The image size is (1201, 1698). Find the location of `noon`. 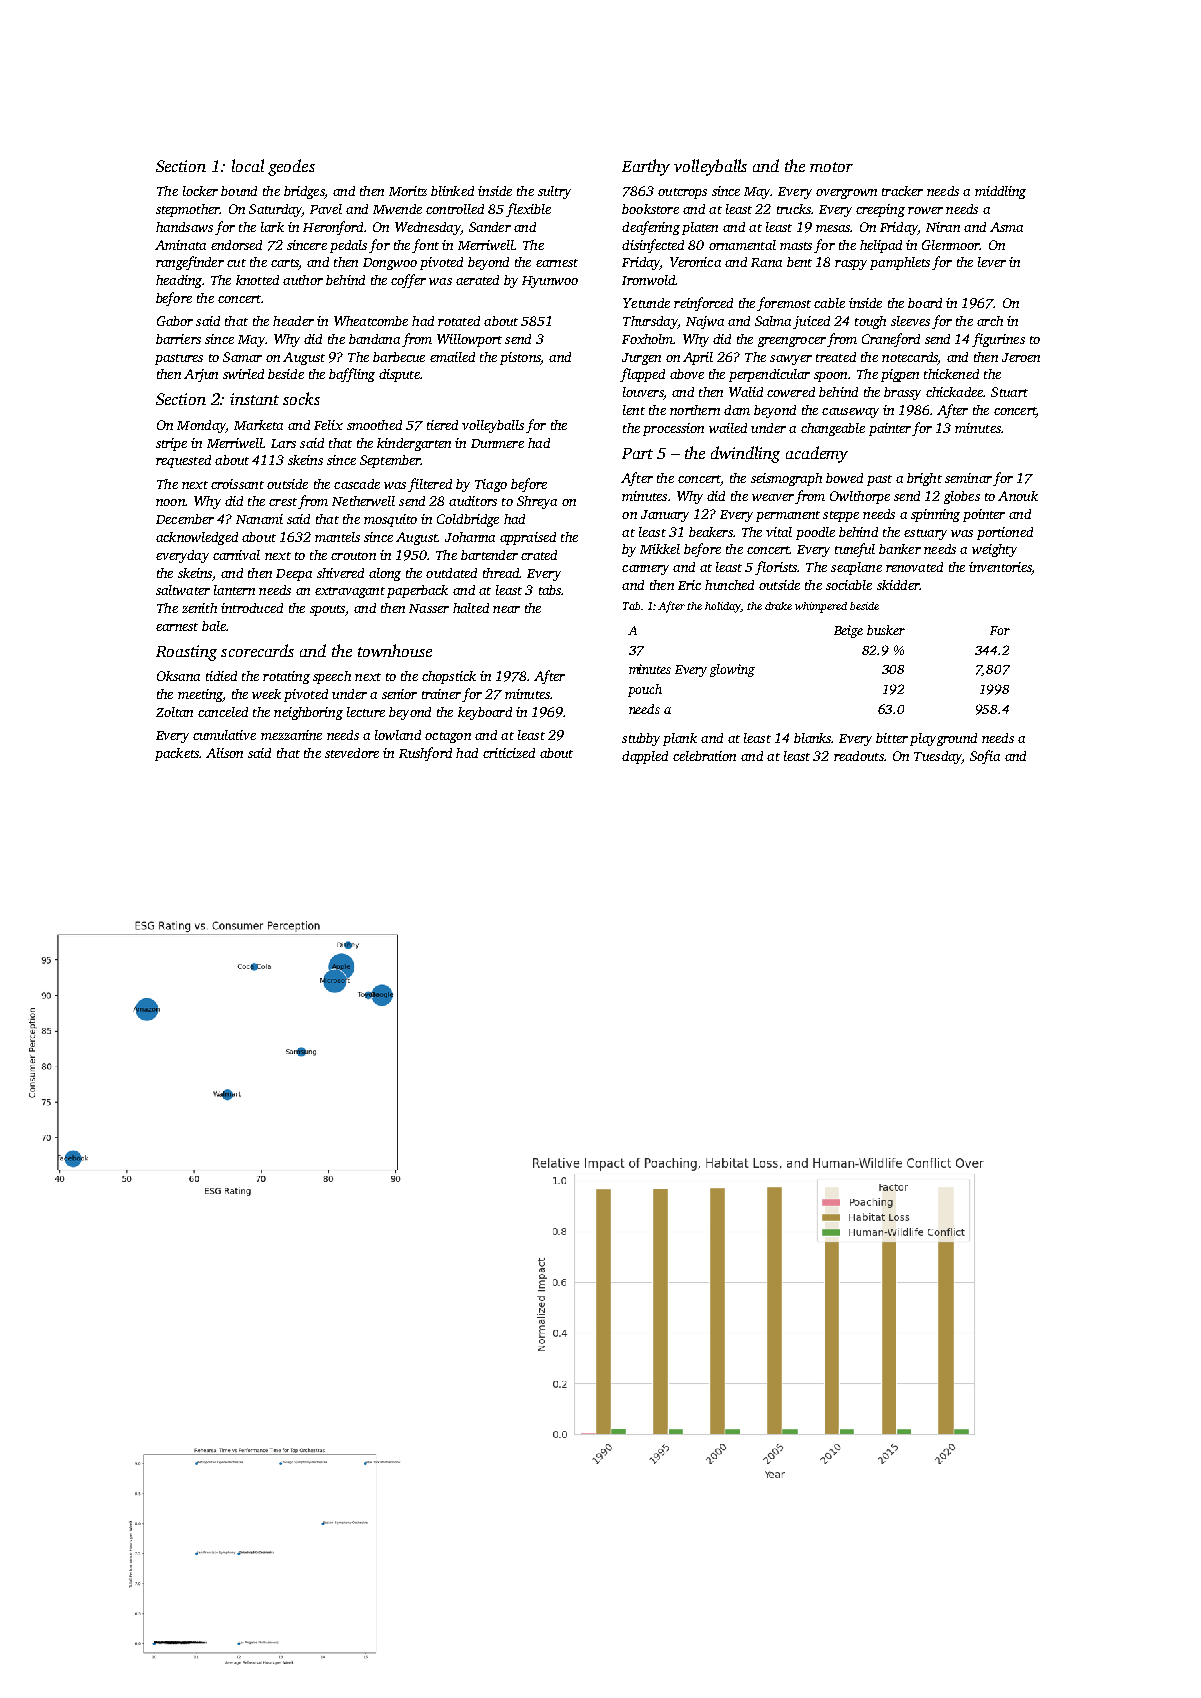

noon is located at coordinates (170, 502).
